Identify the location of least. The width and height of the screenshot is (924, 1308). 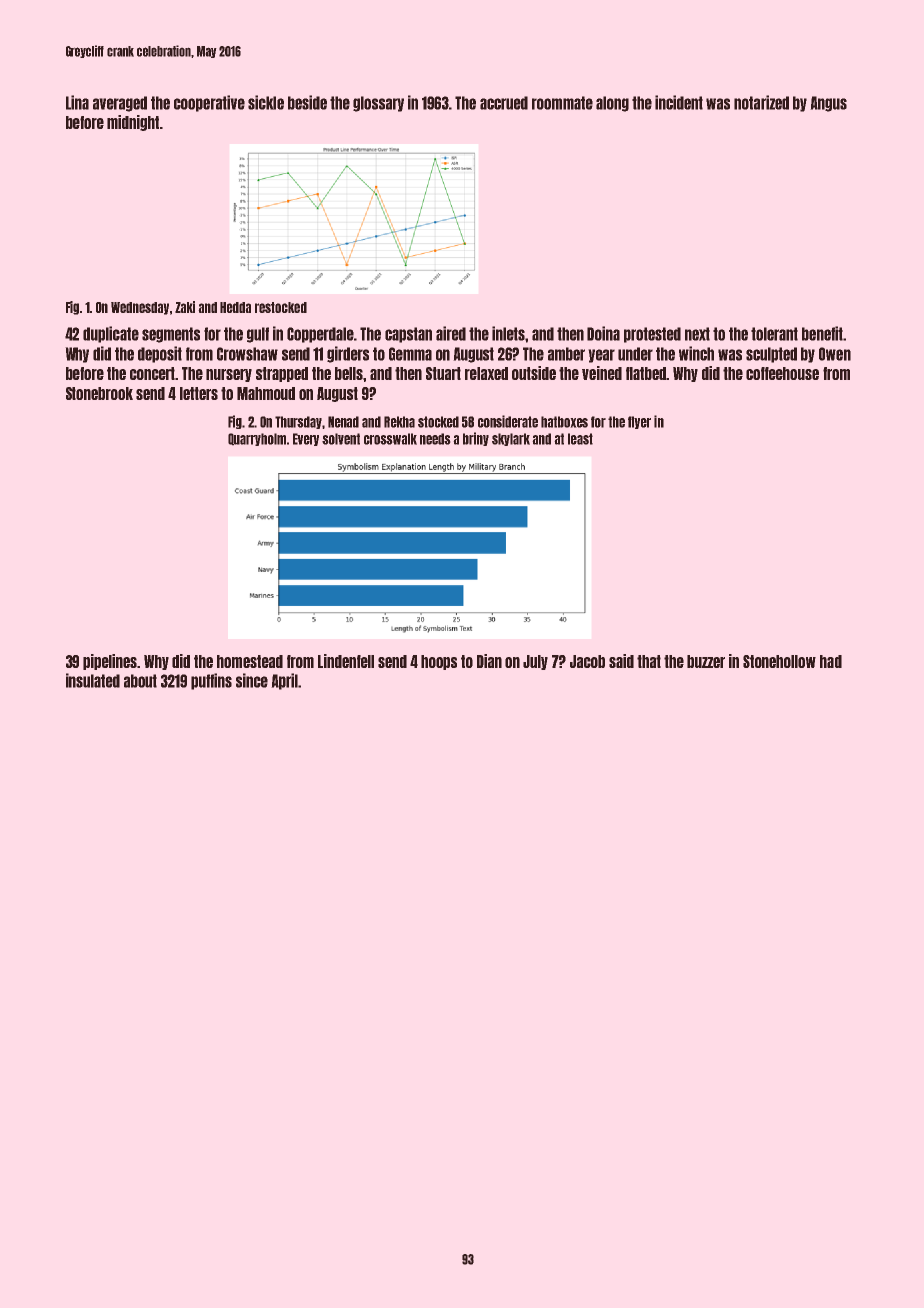
(580, 439).
